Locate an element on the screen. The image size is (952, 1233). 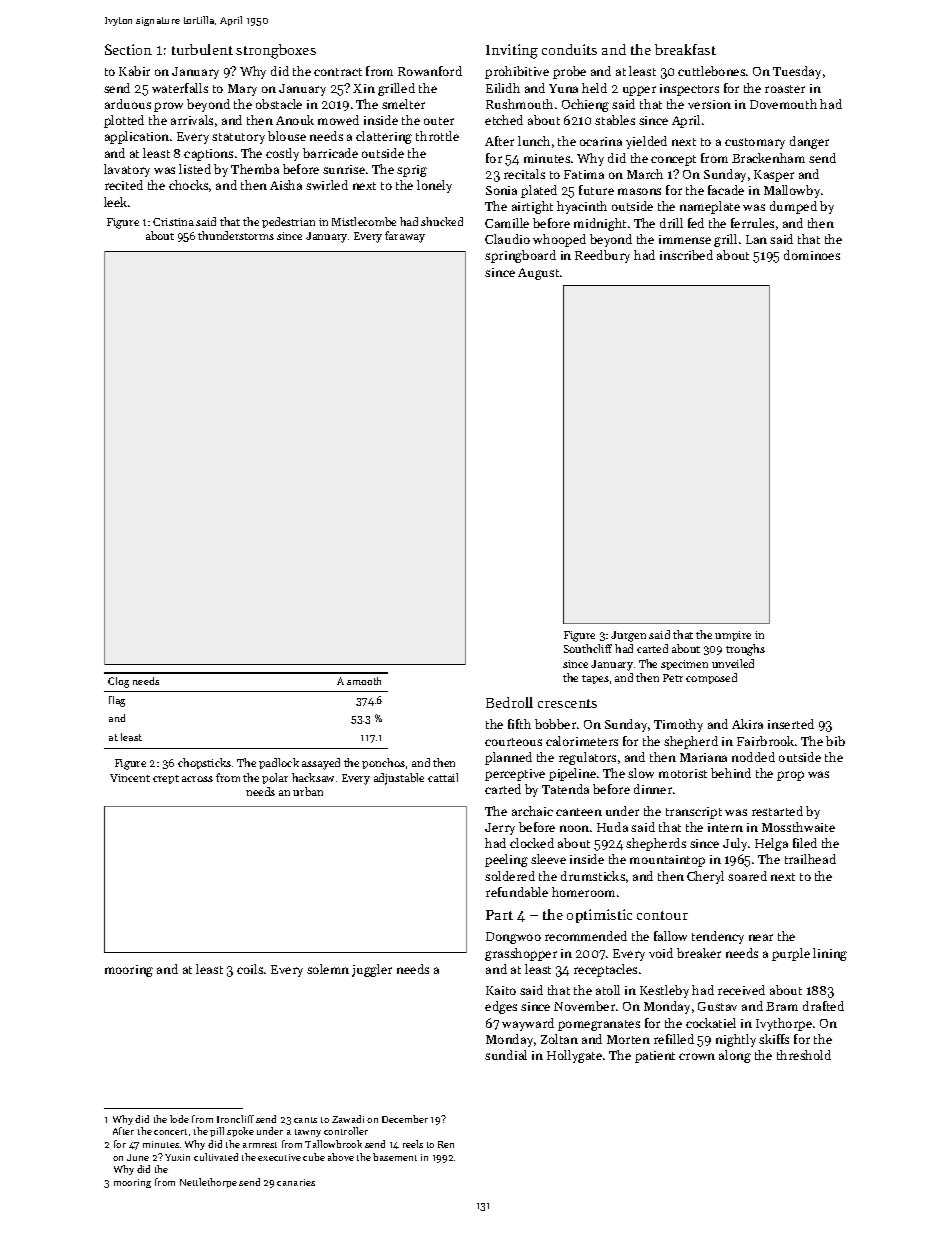
strongboxes is located at coordinates (276, 51).
